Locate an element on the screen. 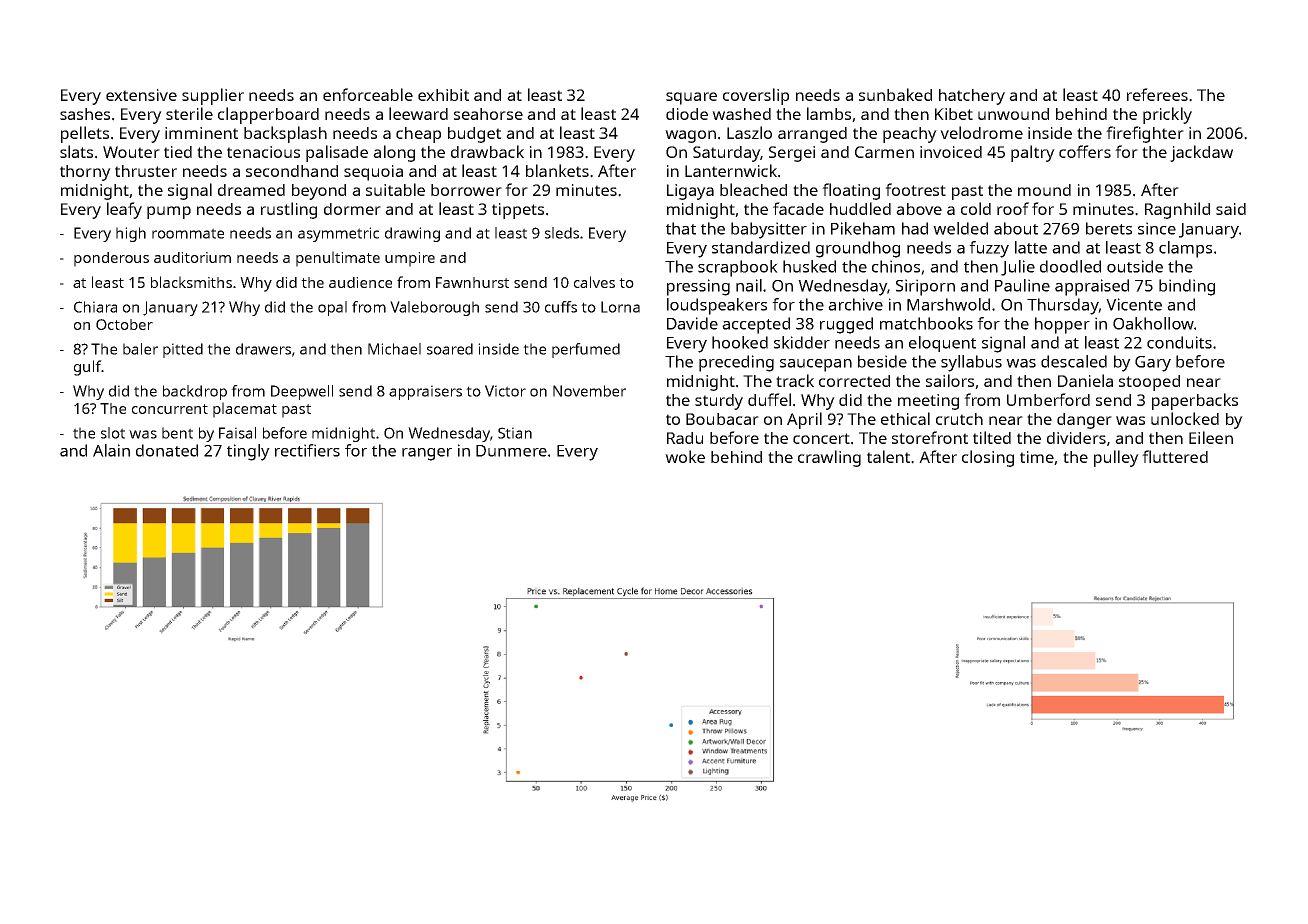 The width and height of the screenshot is (1308, 924). husked is located at coordinates (809, 266).
